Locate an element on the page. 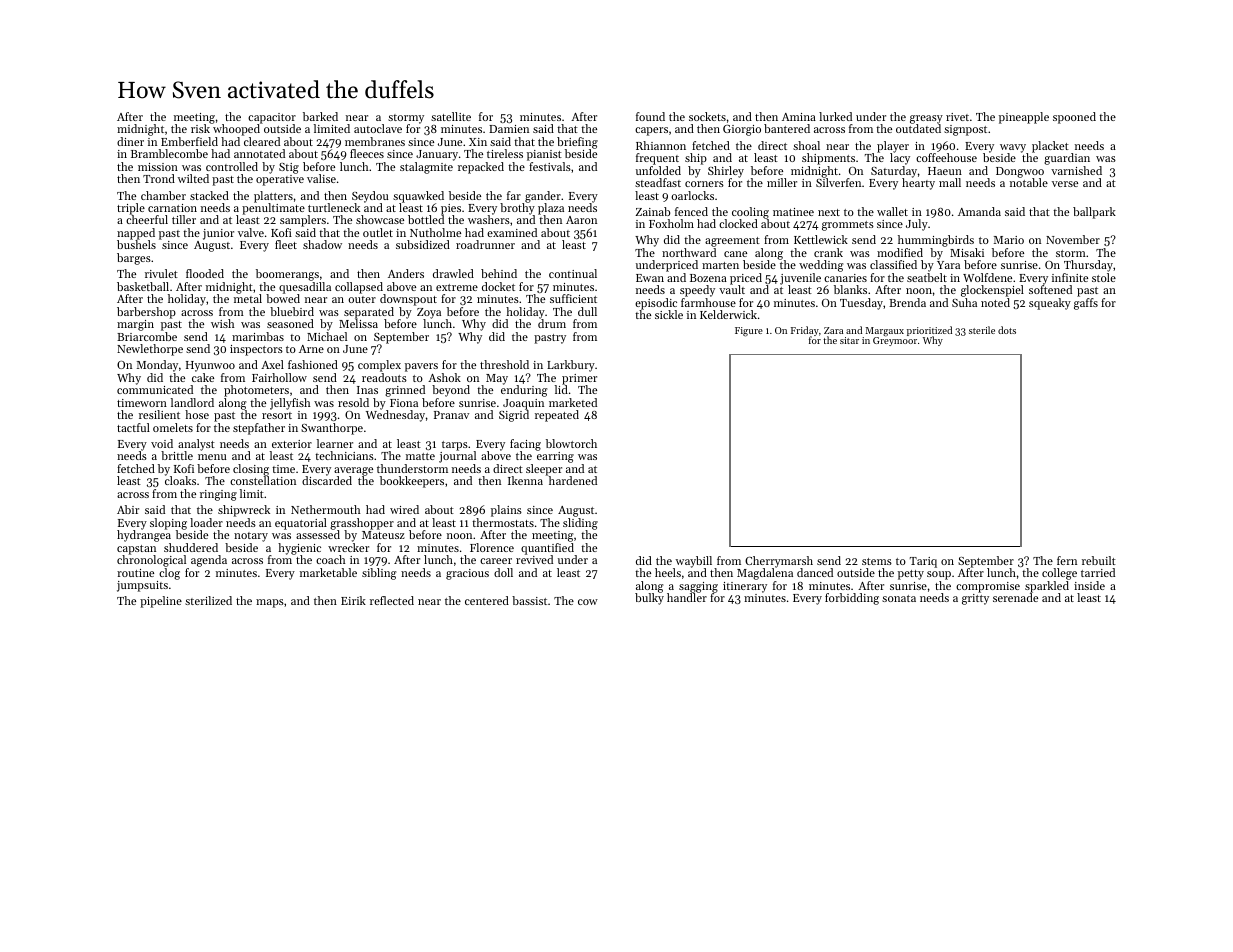 The image size is (1233, 952). drum is located at coordinates (552, 323).
